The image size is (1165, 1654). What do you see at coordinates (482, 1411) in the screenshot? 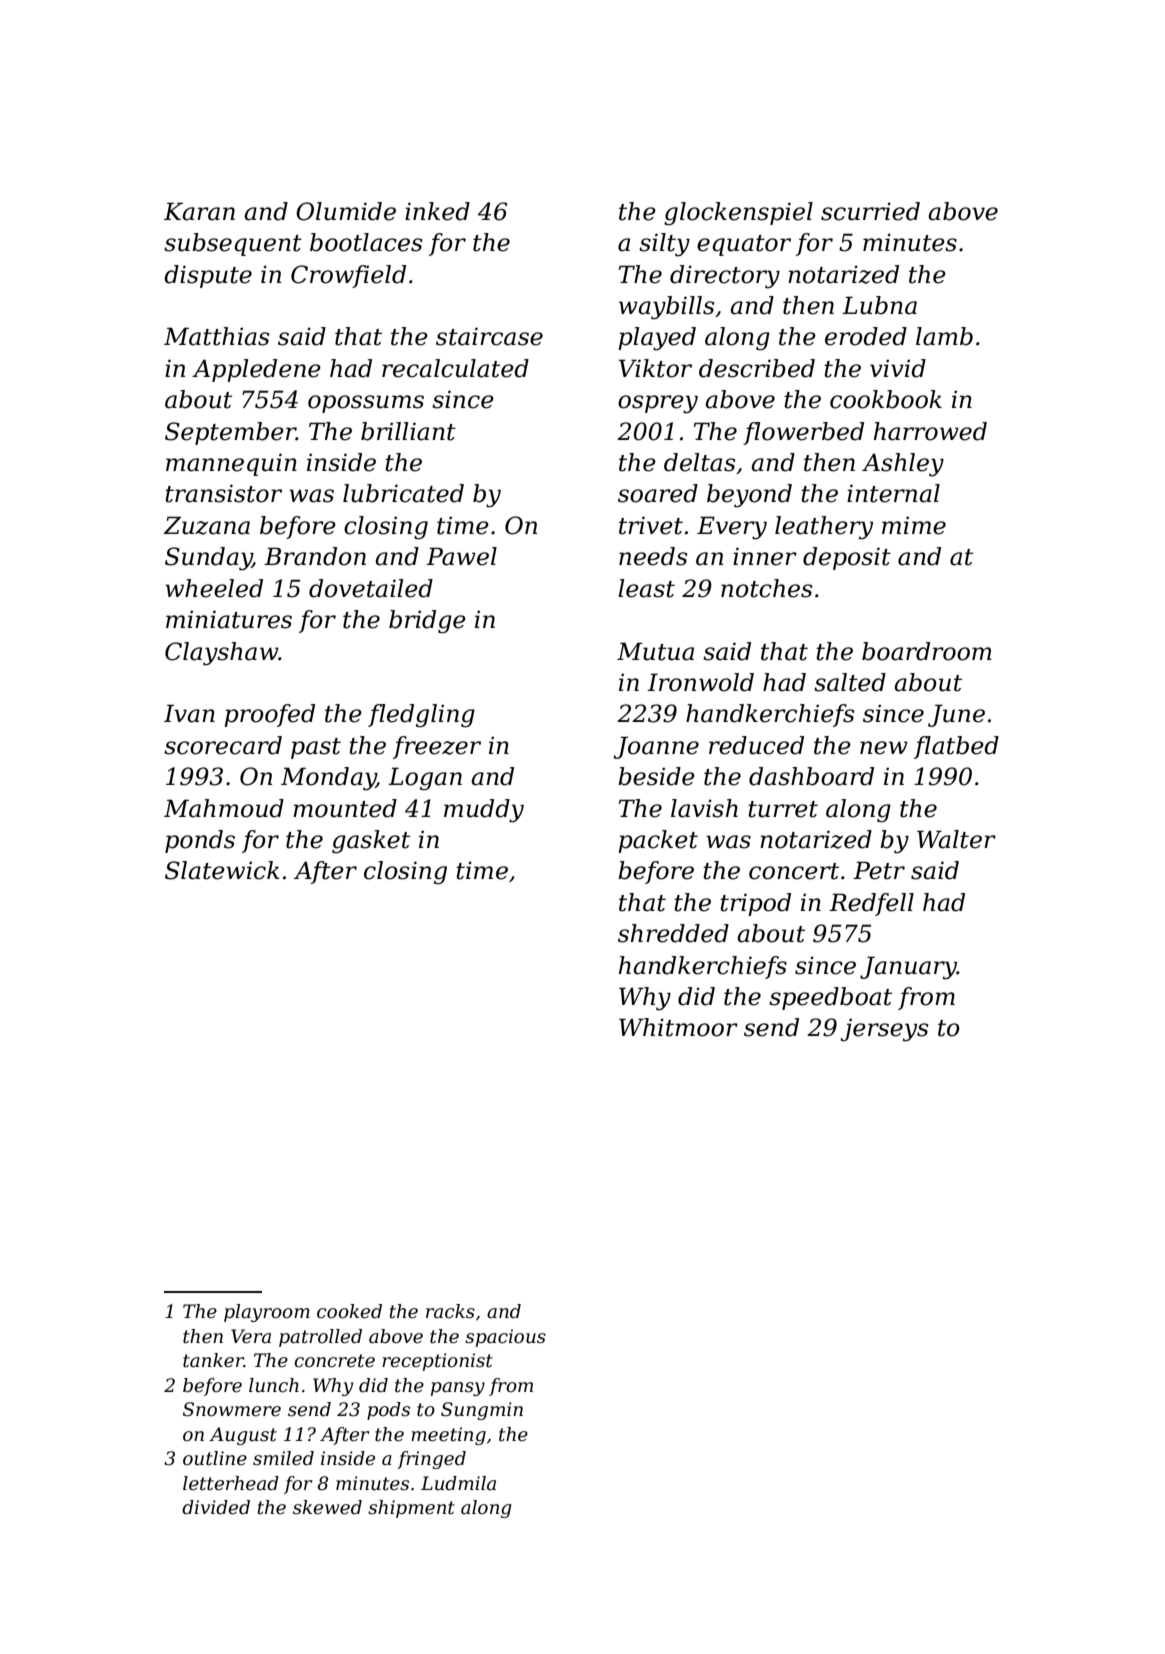
I see `Sungmin` at bounding box center [482, 1411].
